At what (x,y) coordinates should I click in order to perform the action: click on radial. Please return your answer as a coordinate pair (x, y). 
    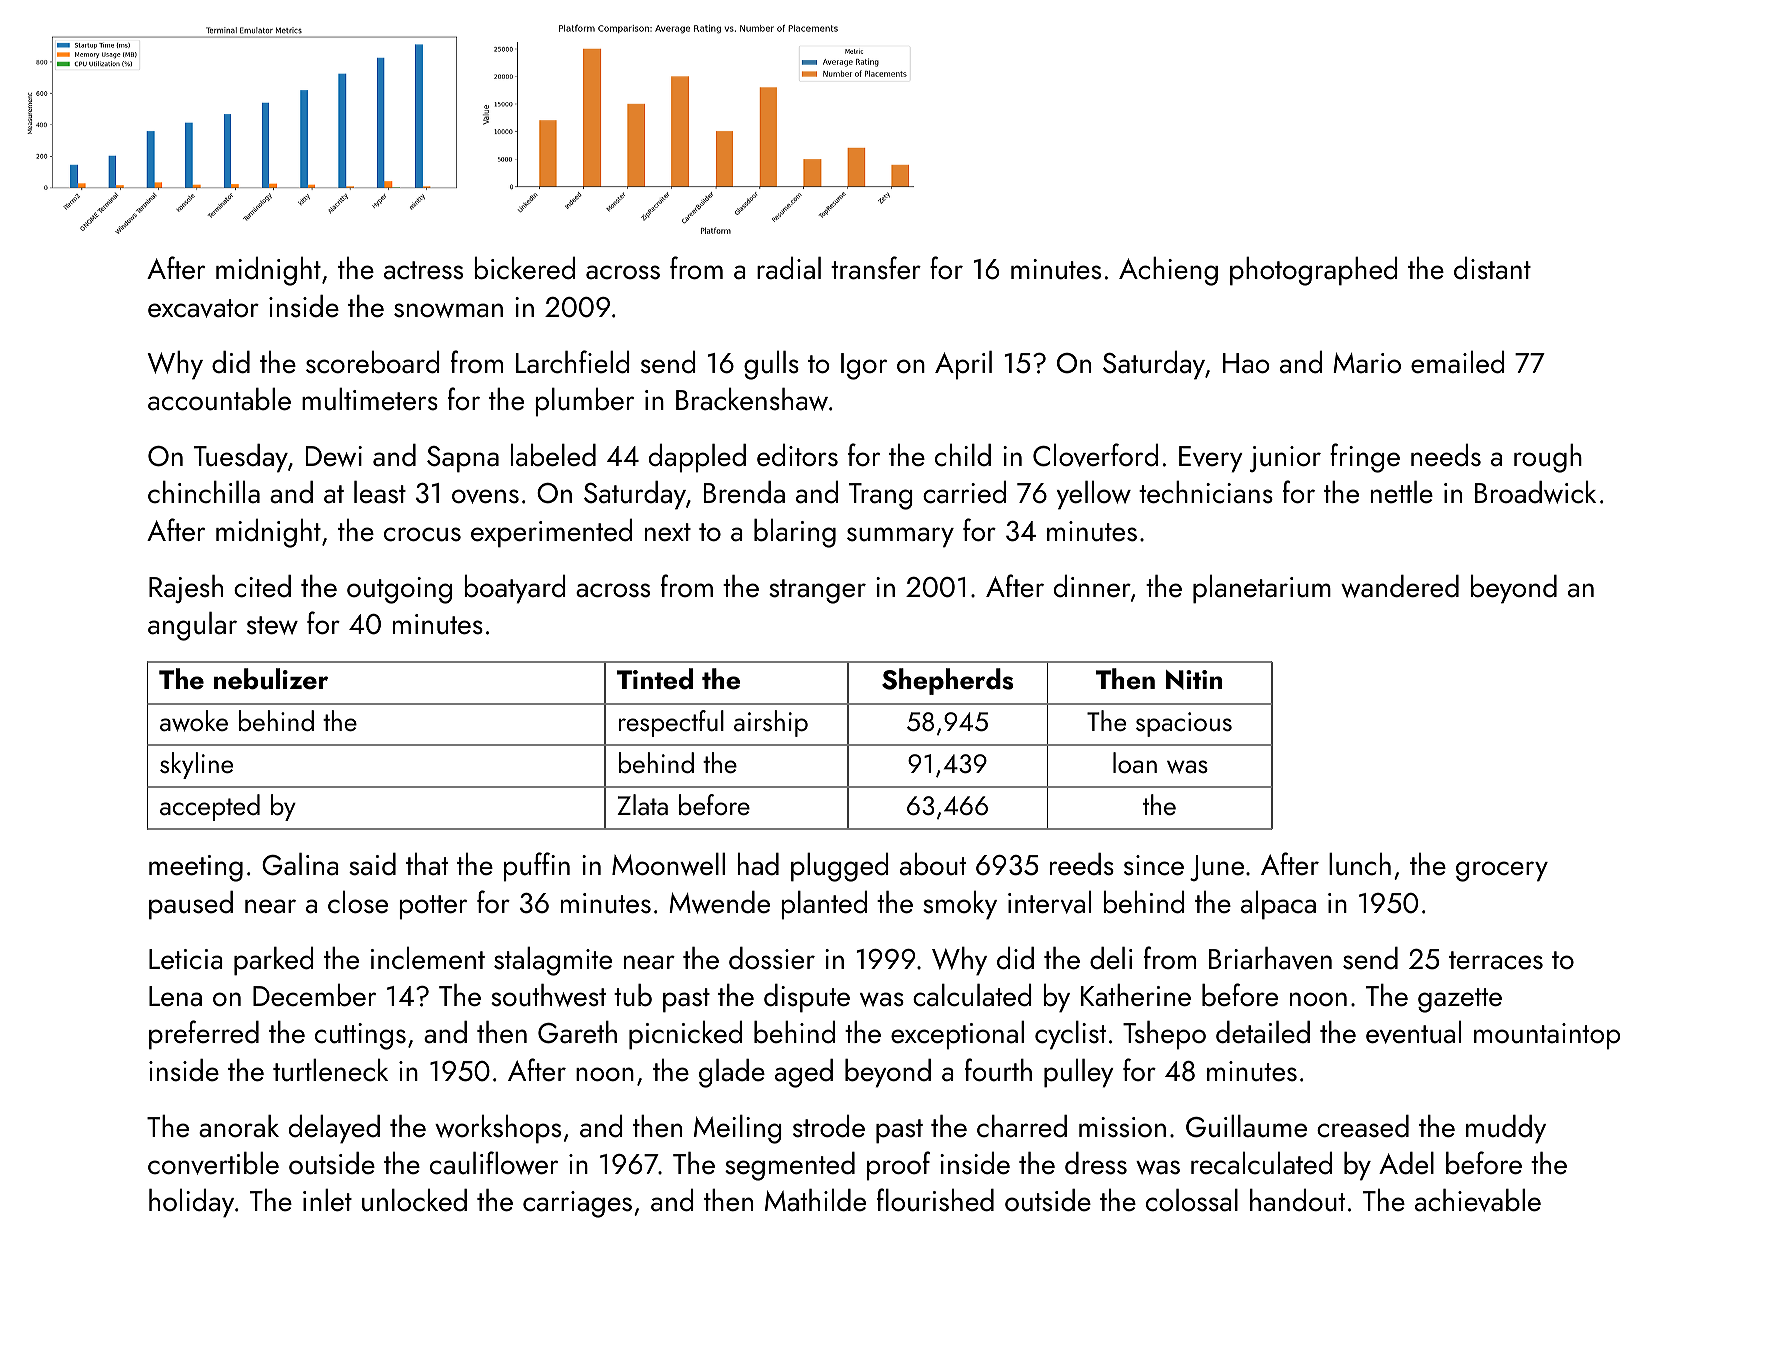
    Looking at the image, I should click on (789, 268).
